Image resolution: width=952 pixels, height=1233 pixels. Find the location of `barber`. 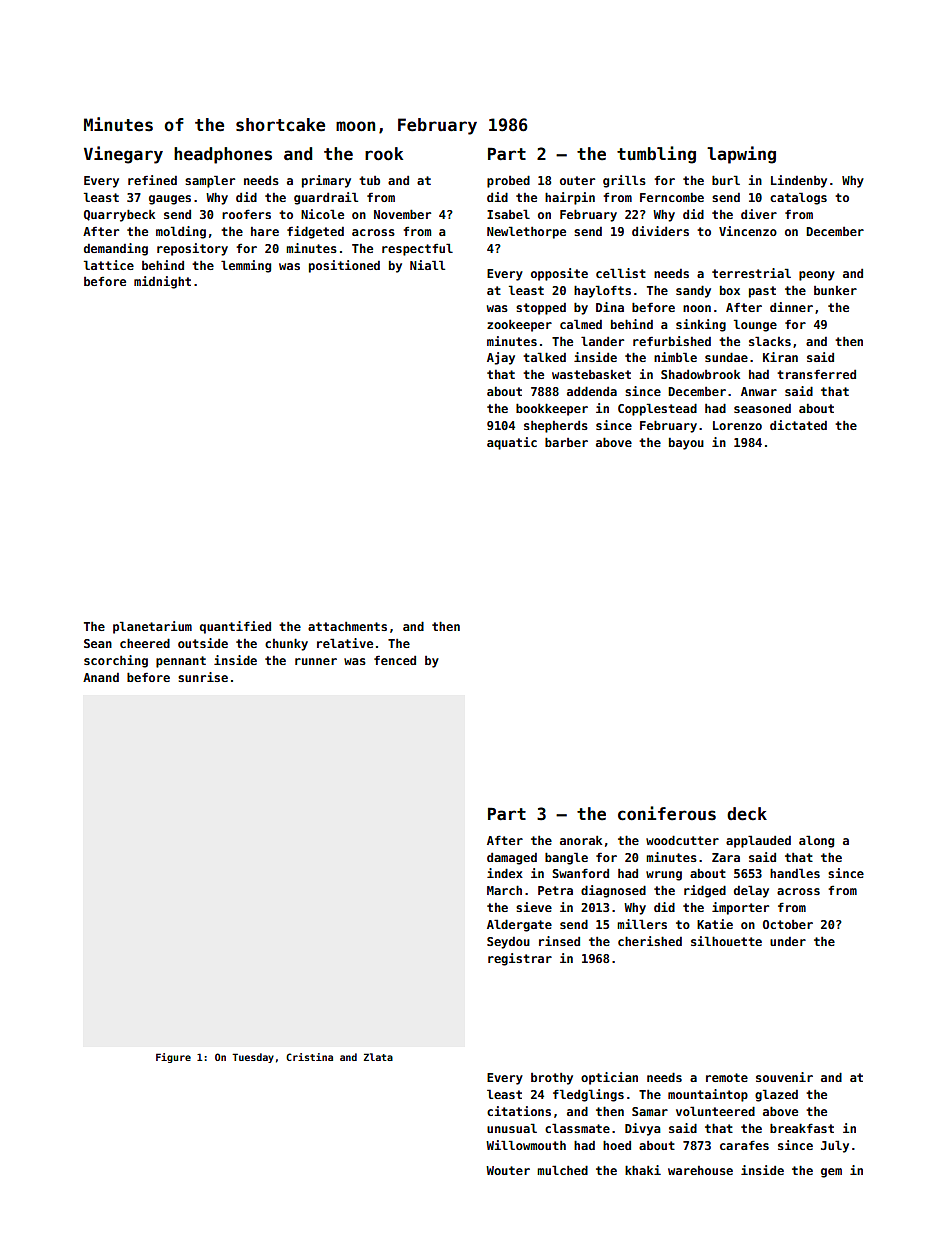

barber is located at coordinates (566, 442).
